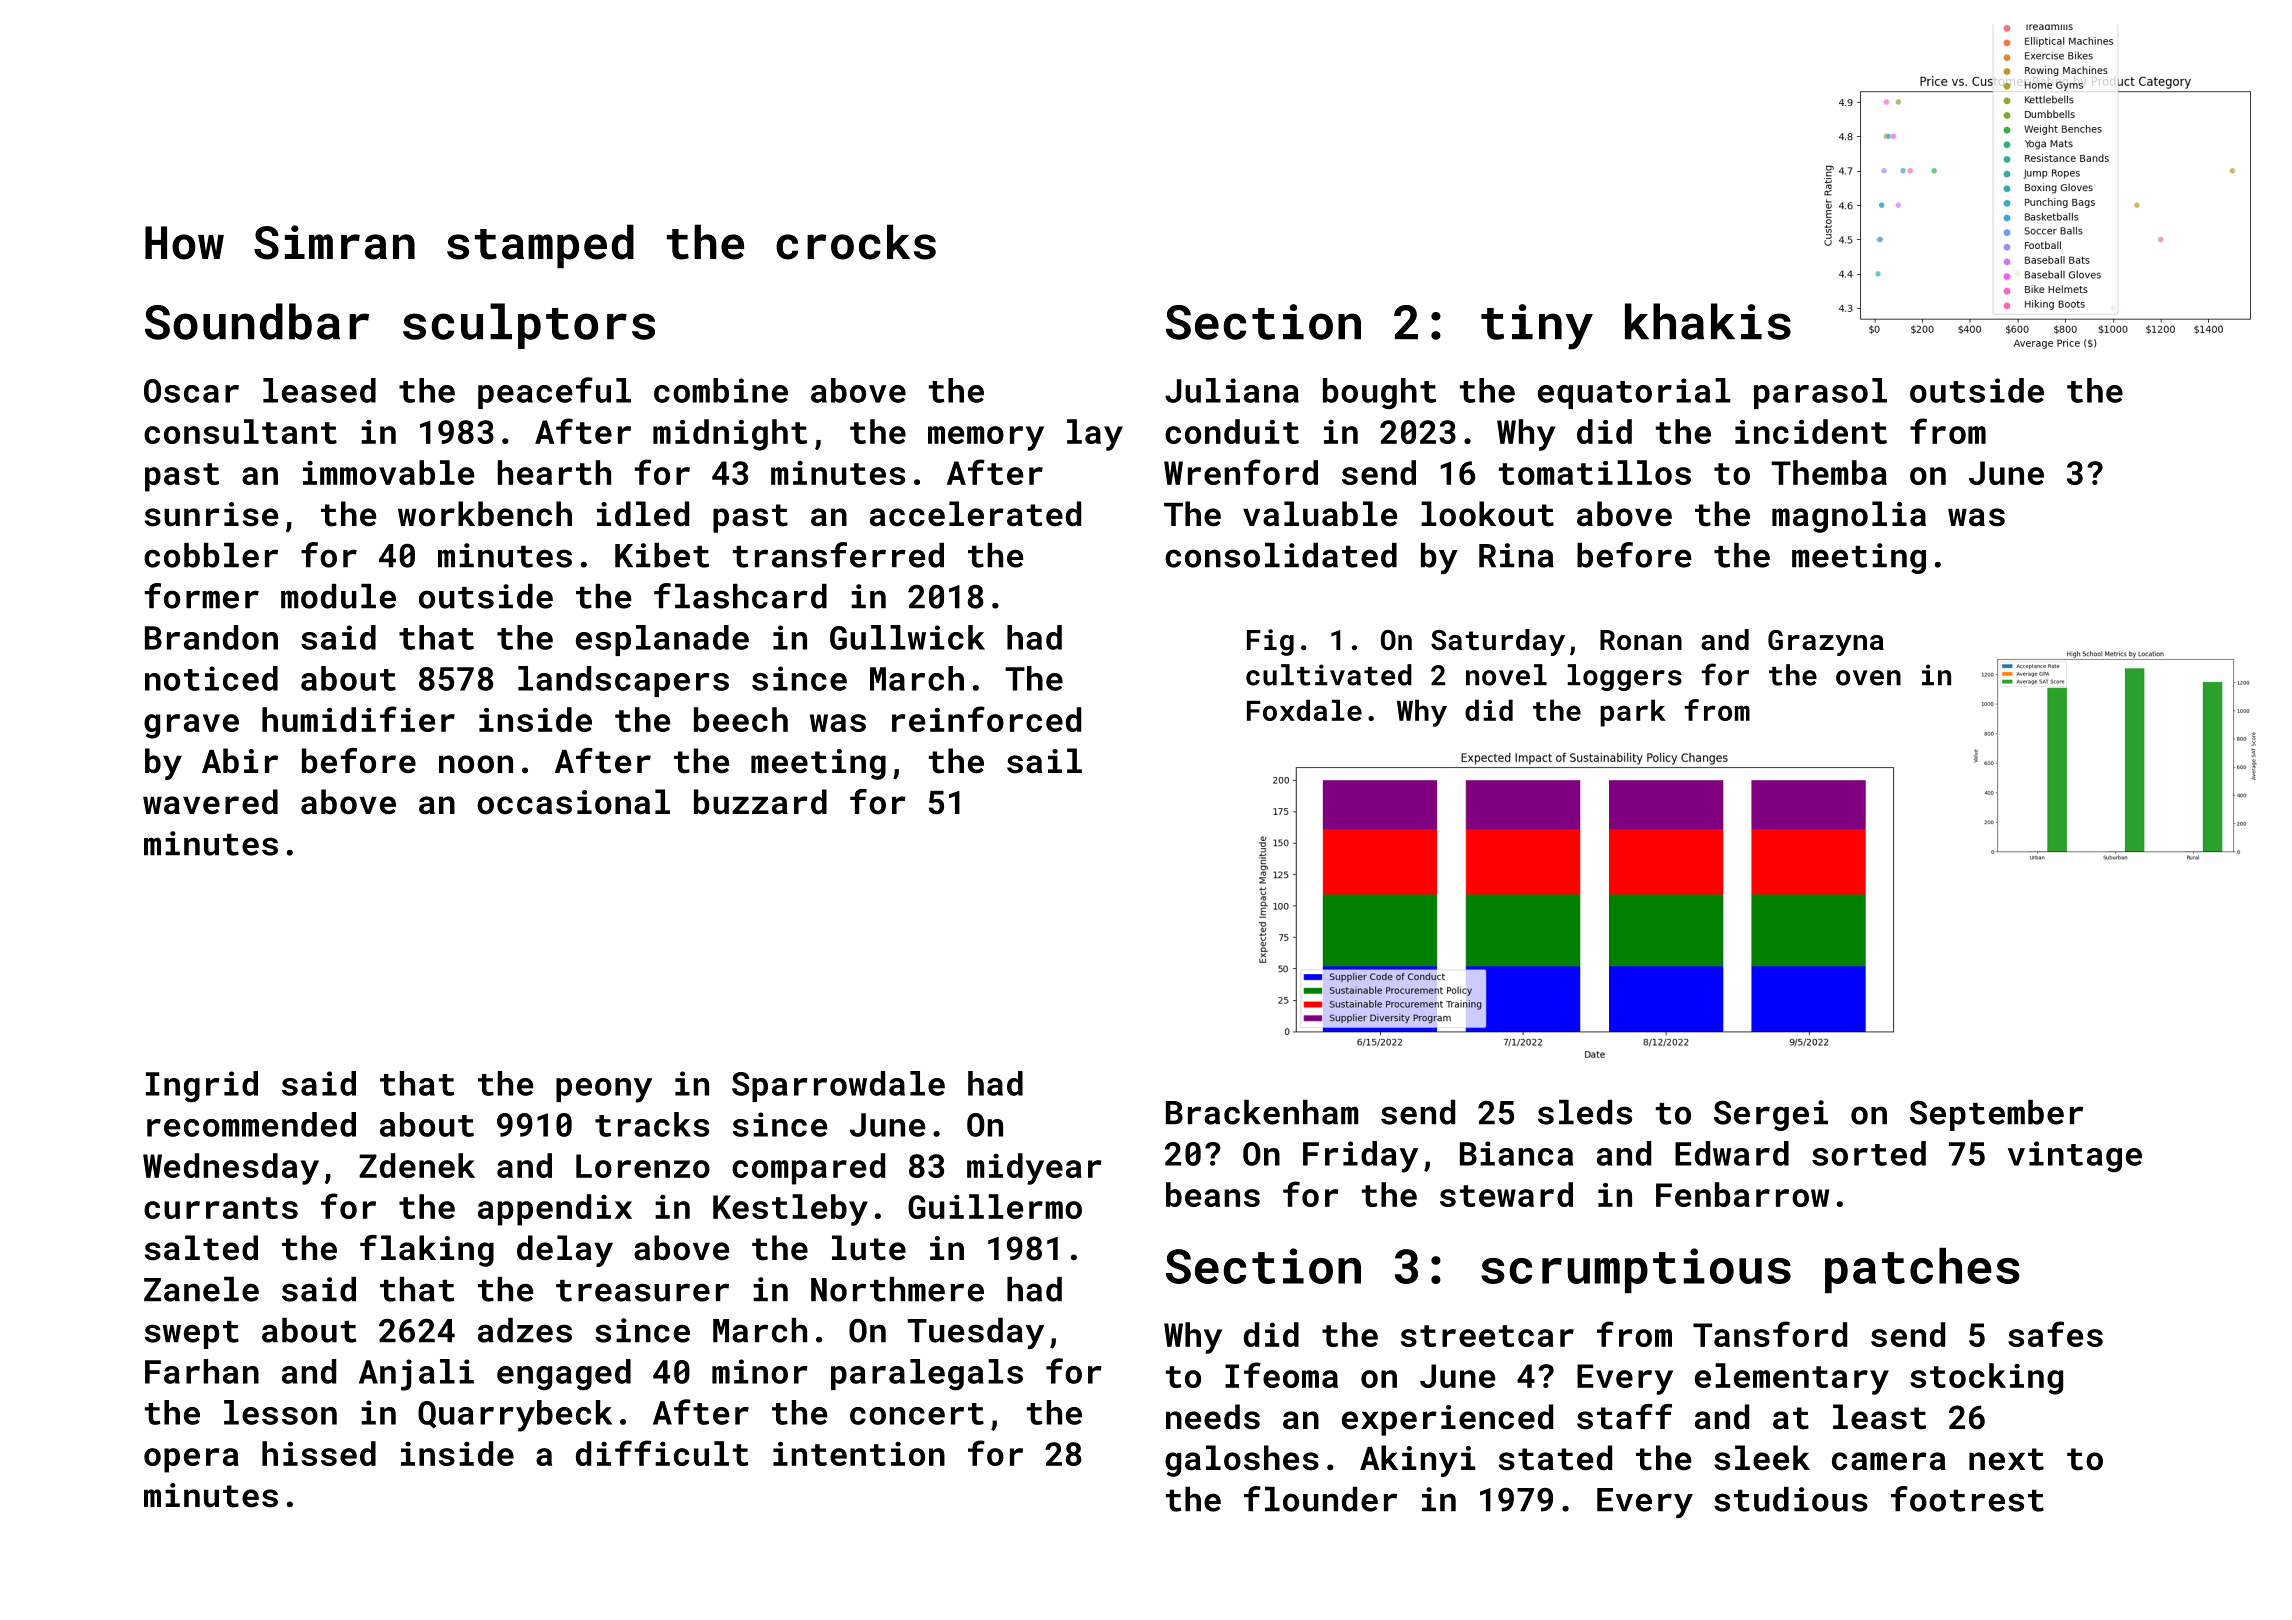 The width and height of the screenshot is (2292, 1620). I want to click on memory, so click(986, 438).
